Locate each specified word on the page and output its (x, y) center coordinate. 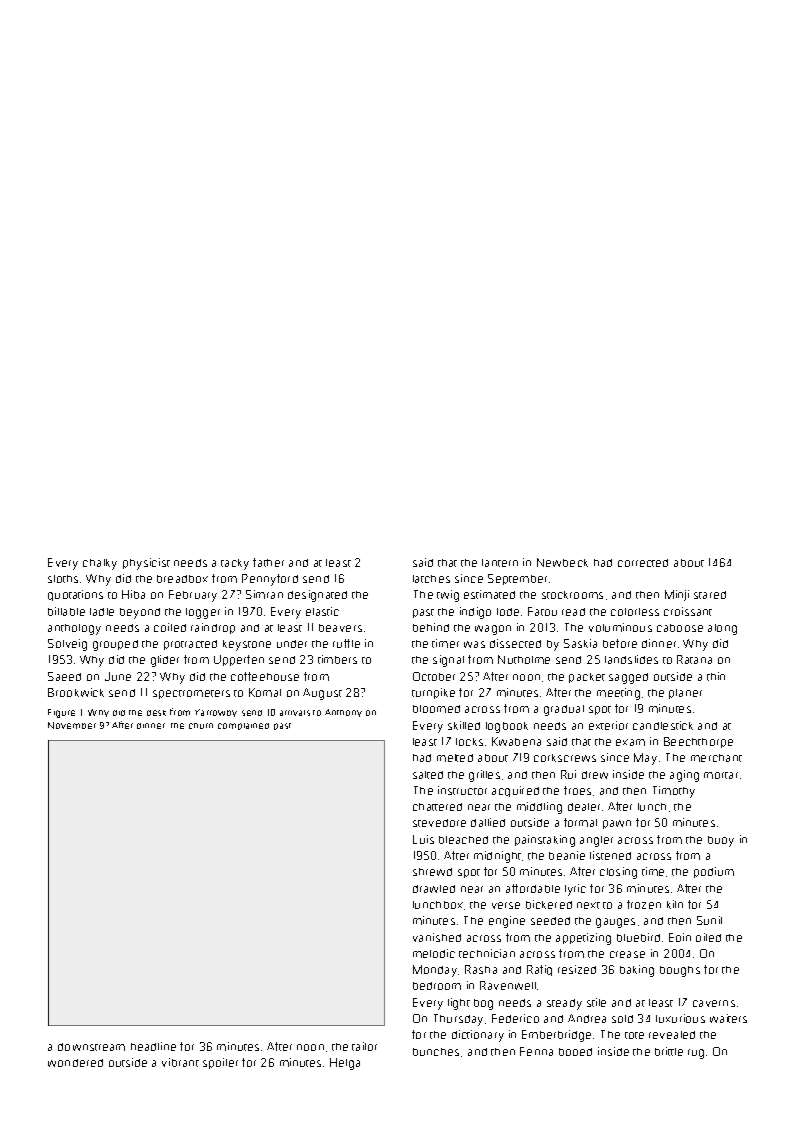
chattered (437, 807)
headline (153, 1046)
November (72, 725)
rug (696, 1054)
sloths (63, 579)
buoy (721, 841)
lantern (500, 563)
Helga (345, 1064)
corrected (643, 563)
